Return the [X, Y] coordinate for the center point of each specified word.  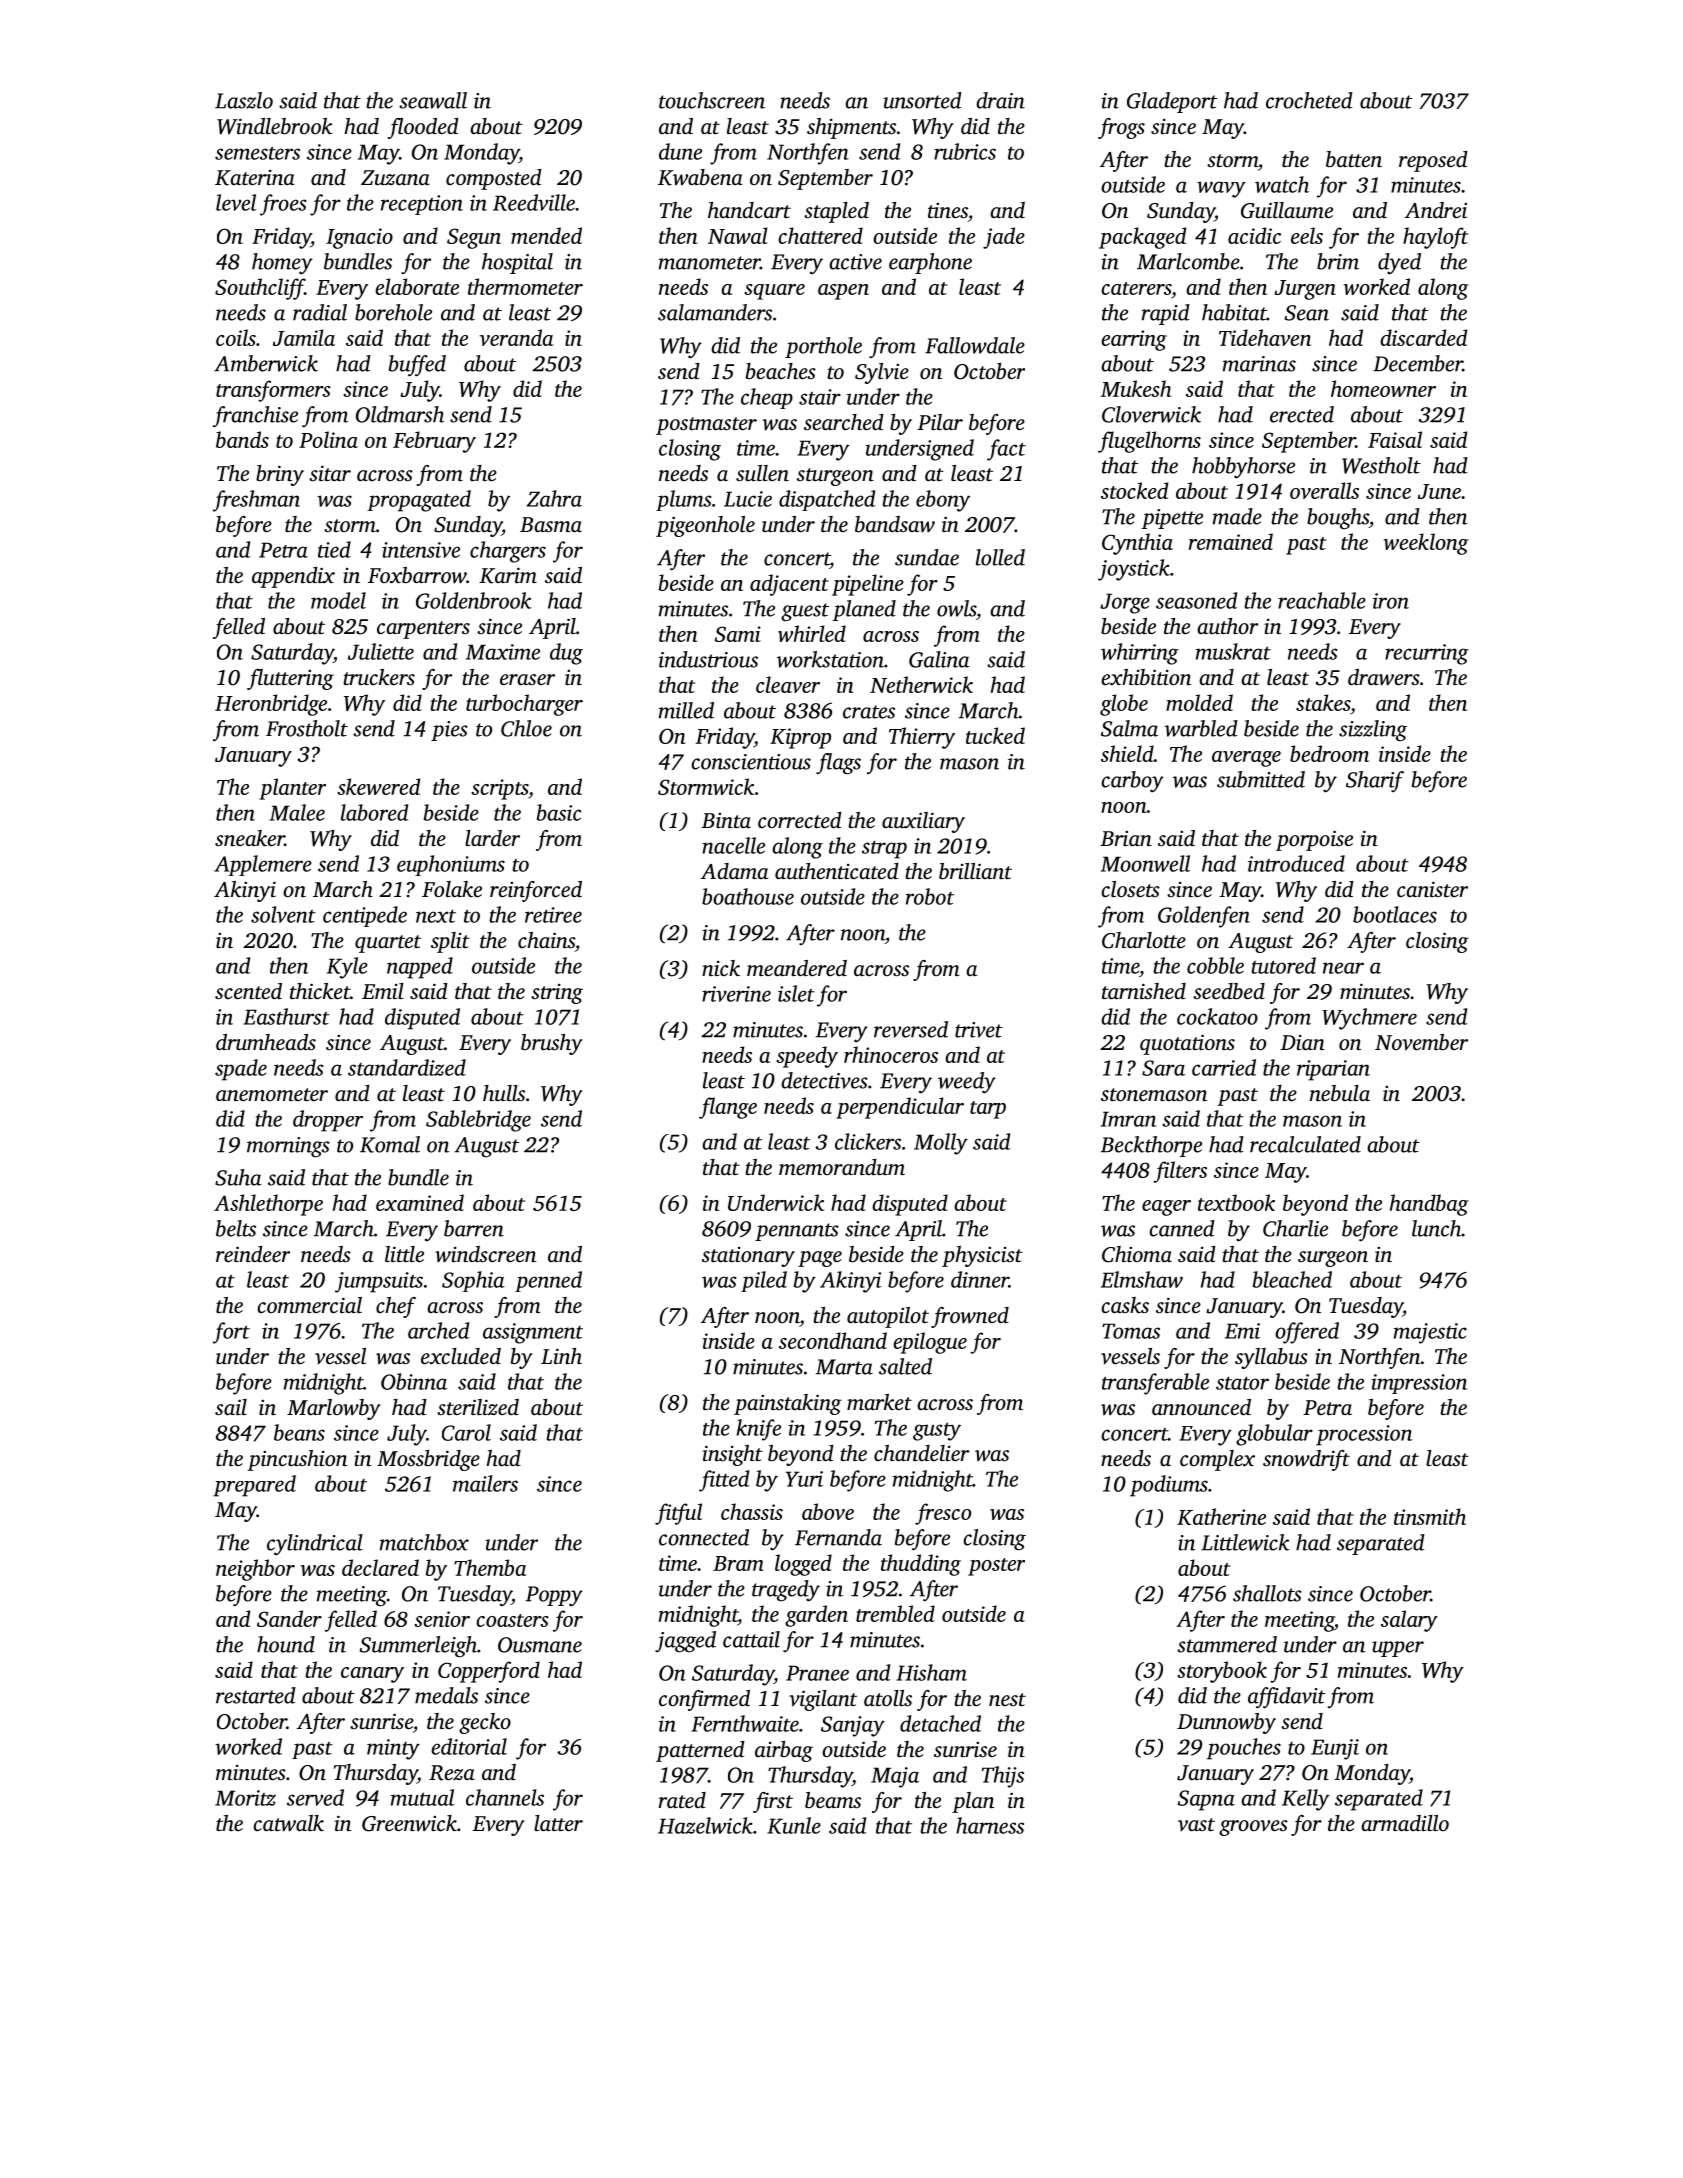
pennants [797, 1232]
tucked [995, 735]
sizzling [1373, 731]
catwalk [288, 1823]
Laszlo [244, 100]
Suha [238, 1177]
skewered [378, 786]
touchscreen [712, 100]
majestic [1430, 1333]
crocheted [1309, 100]
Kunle [794, 1825]
